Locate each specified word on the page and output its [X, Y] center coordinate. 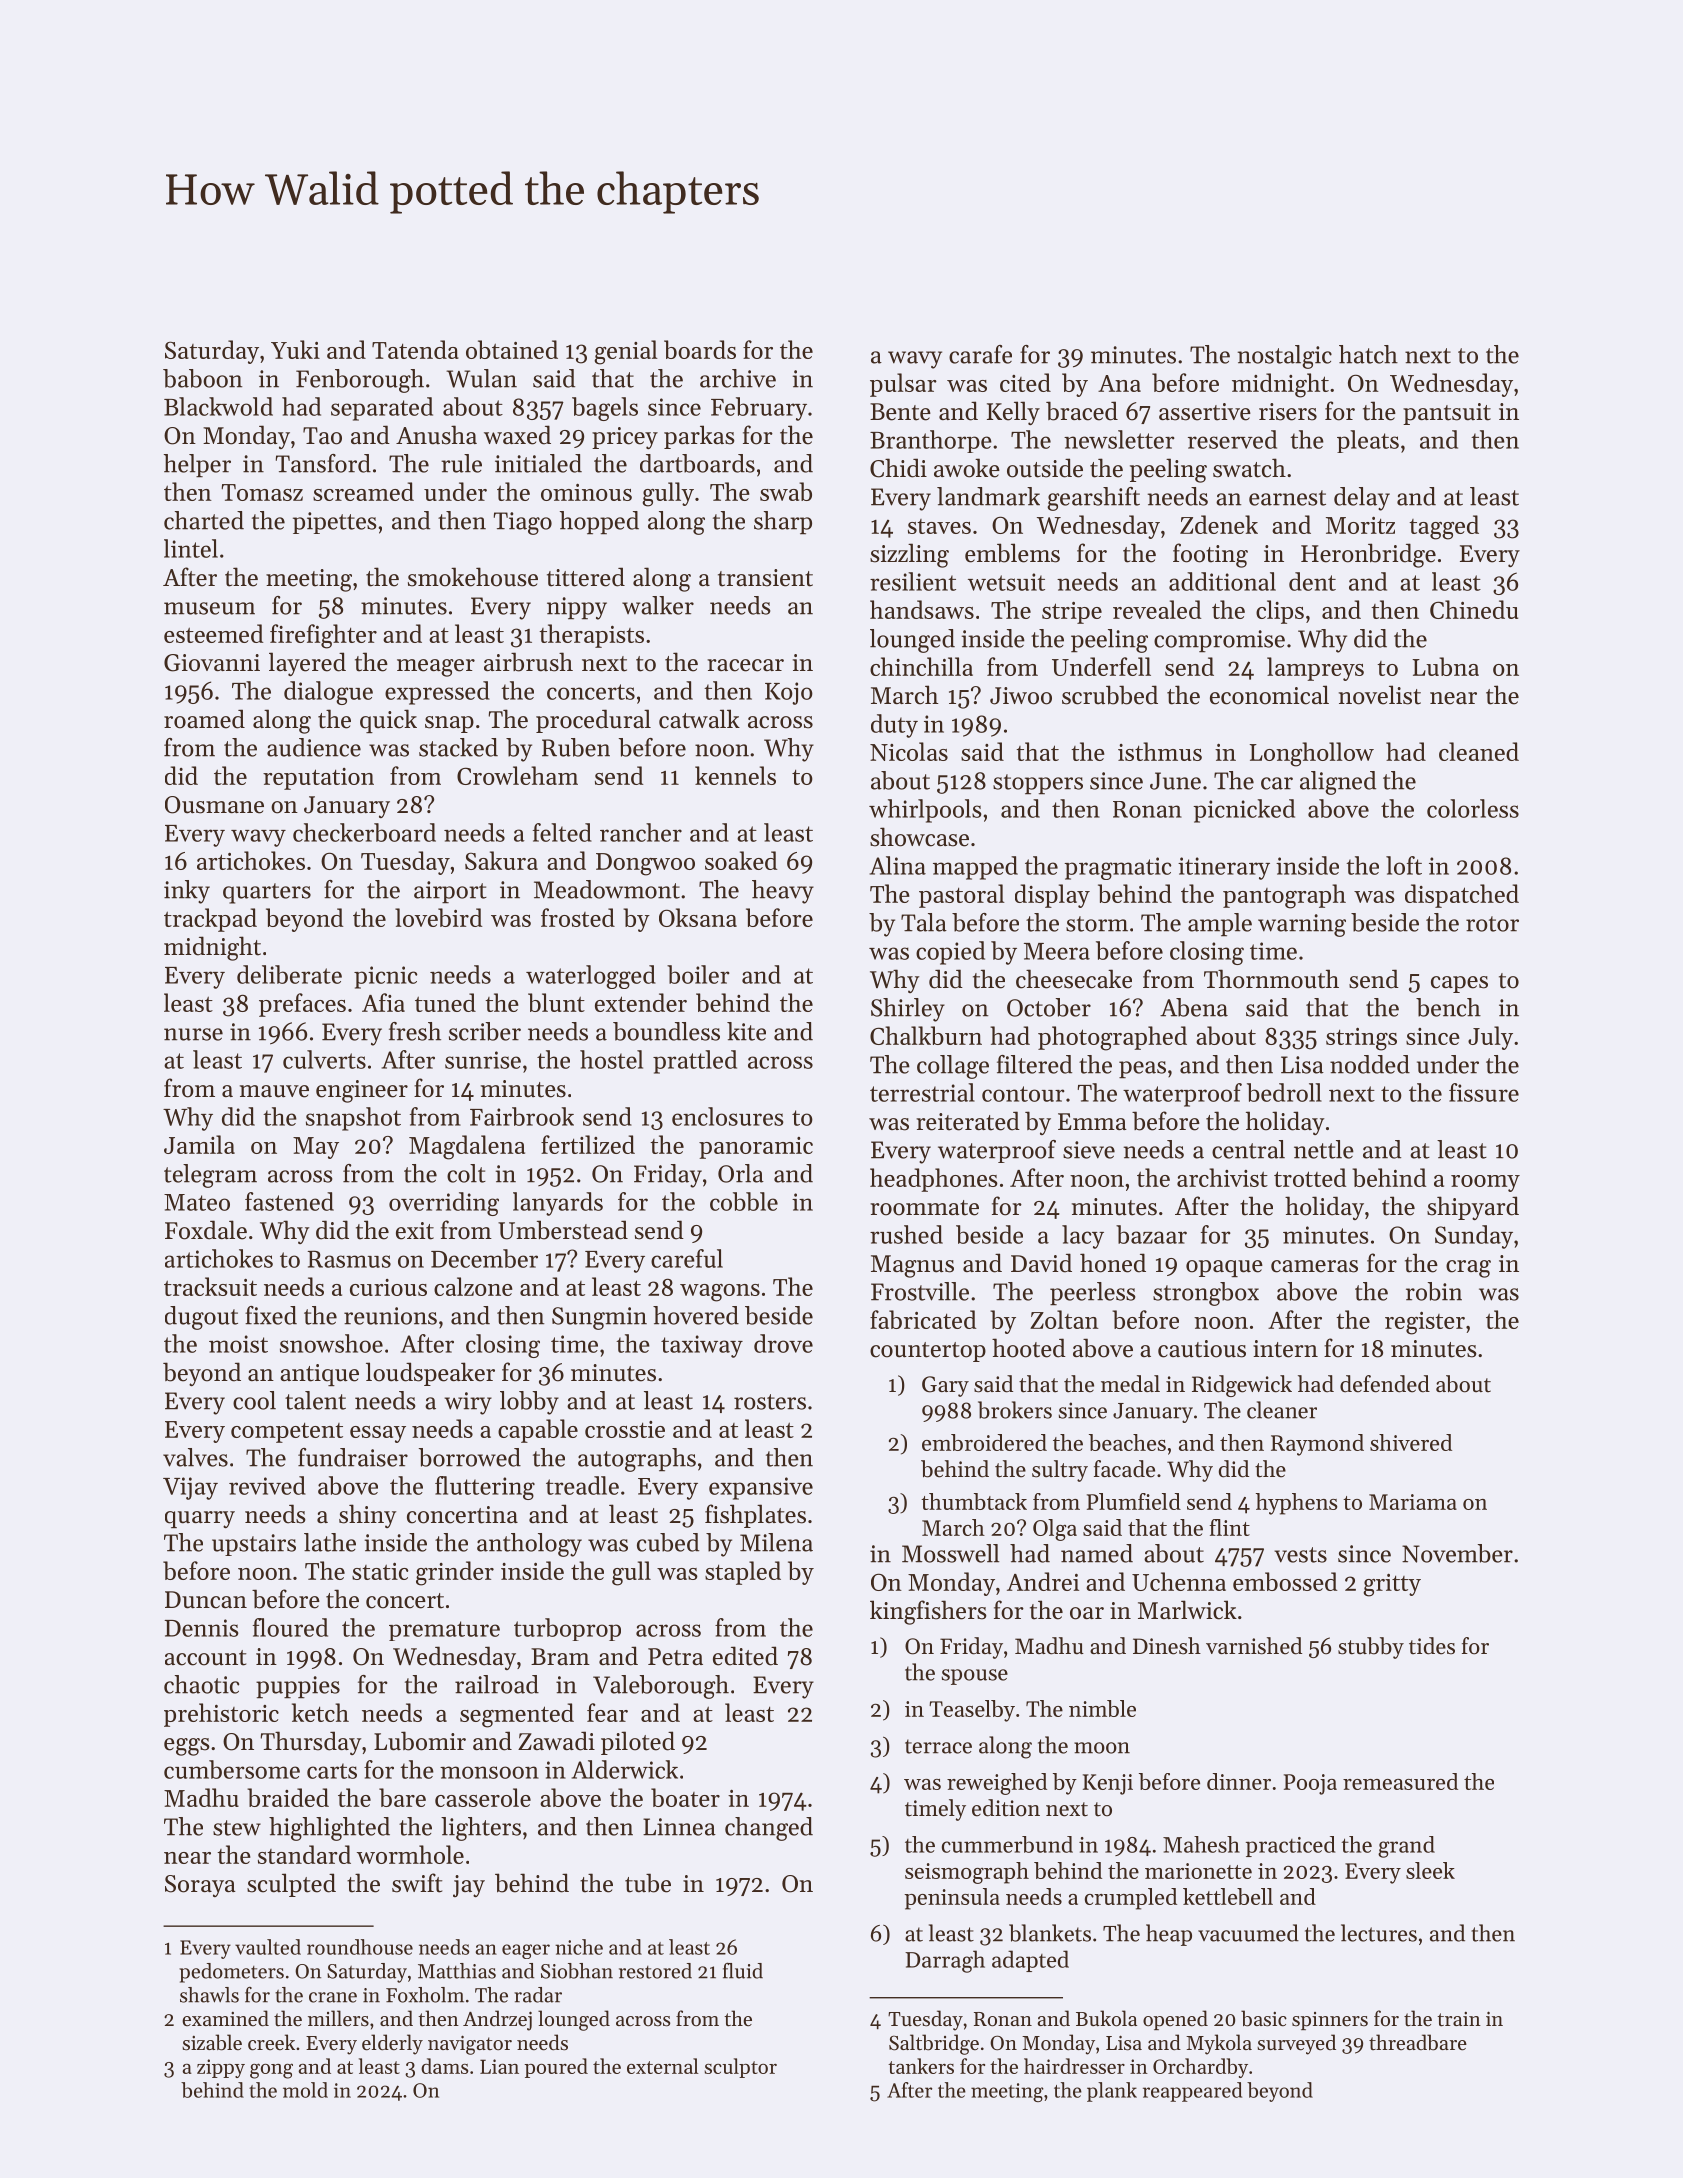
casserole [483, 1797]
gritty [1392, 1585]
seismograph [967, 1873]
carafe [980, 354]
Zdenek [1219, 524]
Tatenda [415, 349]
